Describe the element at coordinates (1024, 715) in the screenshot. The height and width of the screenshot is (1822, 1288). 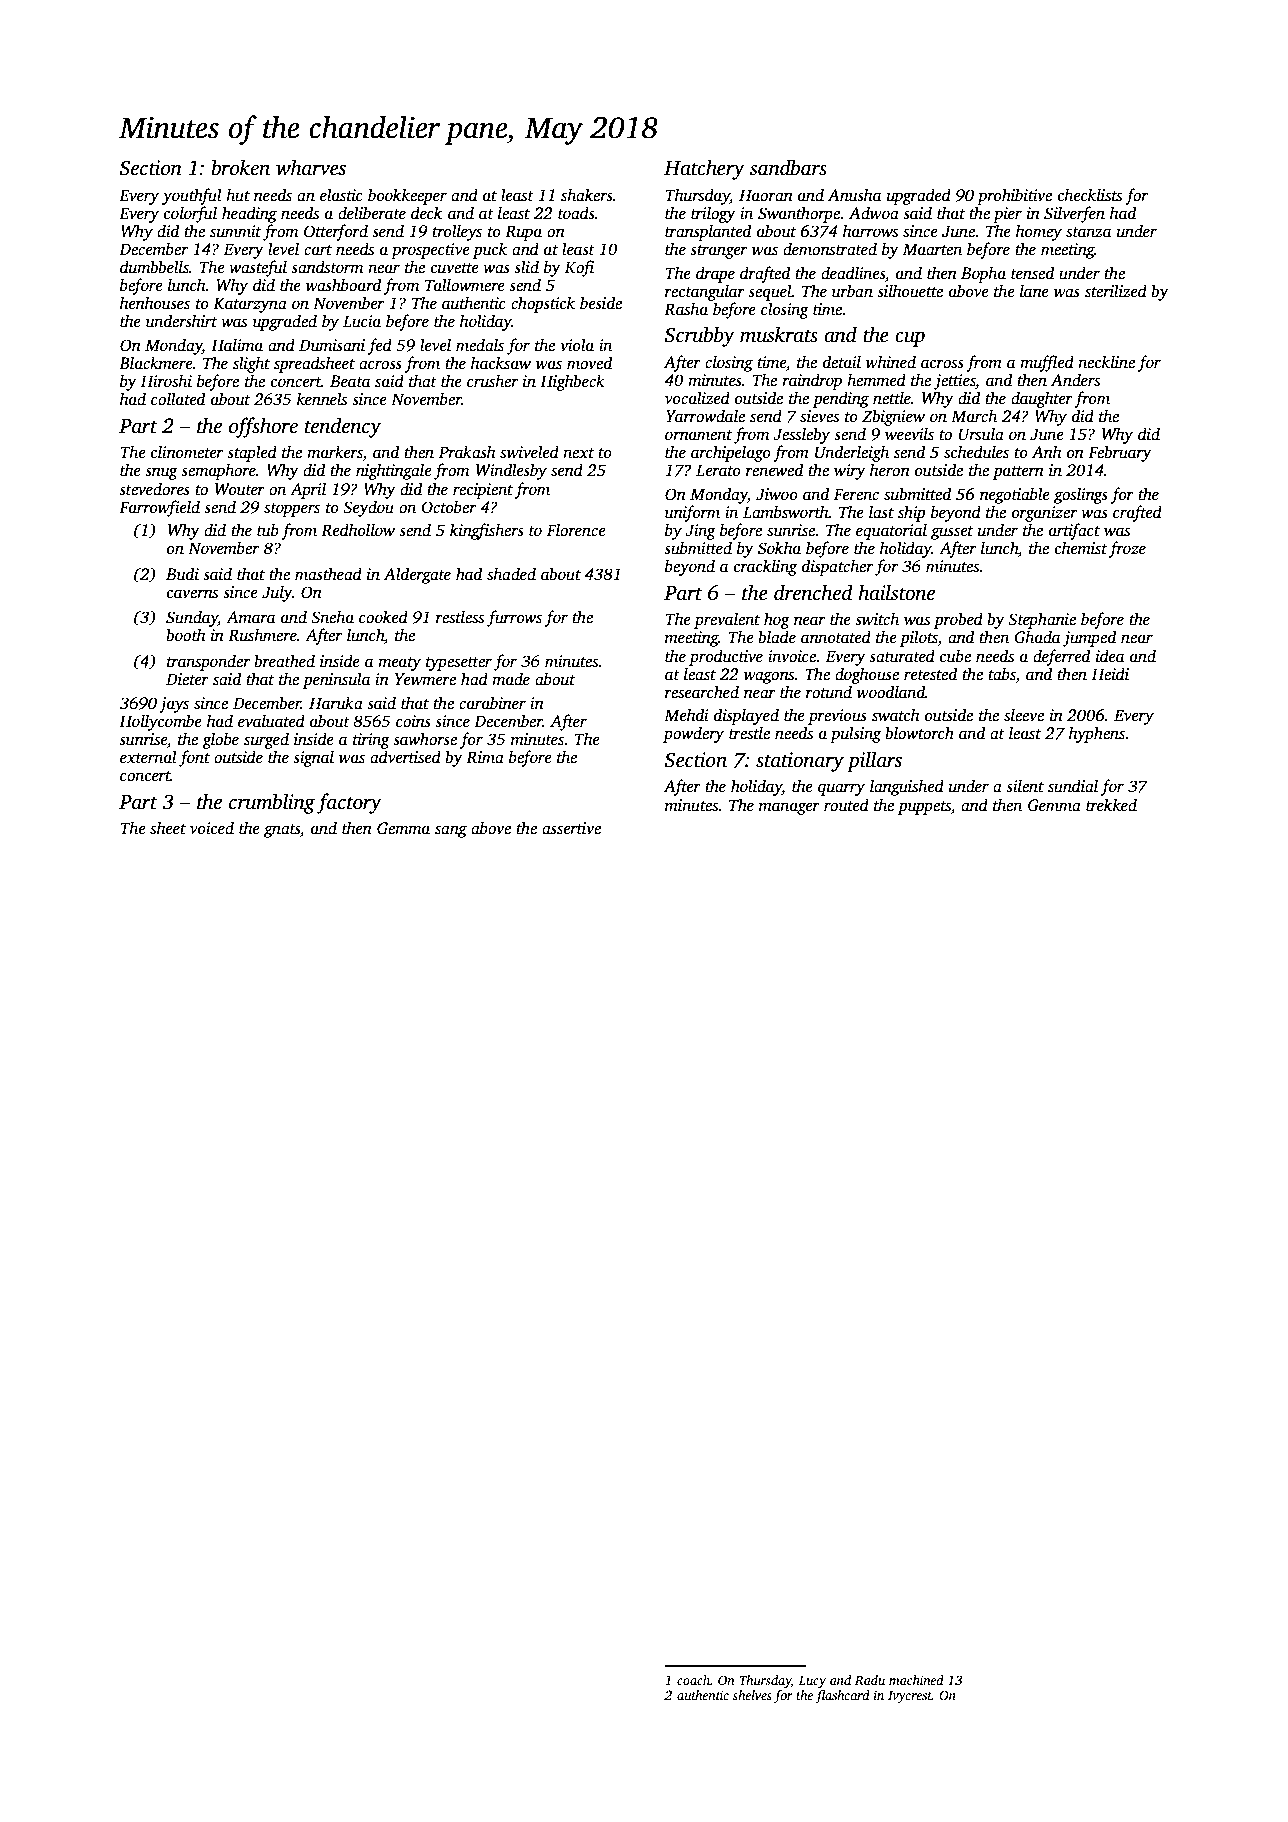
I see `sleeve` at that location.
